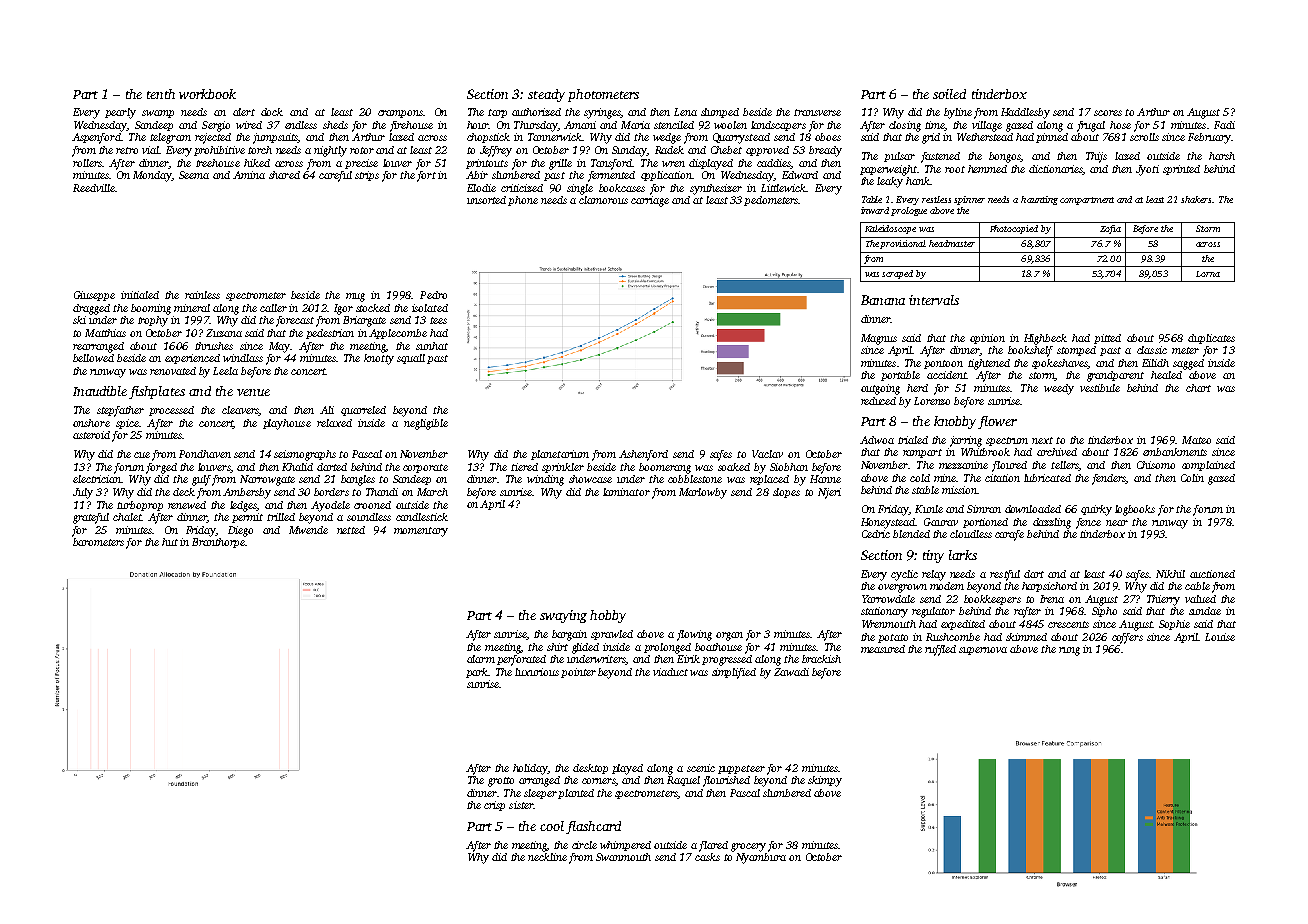 The height and width of the screenshot is (924, 1308). What do you see at coordinates (187, 505) in the screenshot?
I see `renewed` at bounding box center [187, 505].
